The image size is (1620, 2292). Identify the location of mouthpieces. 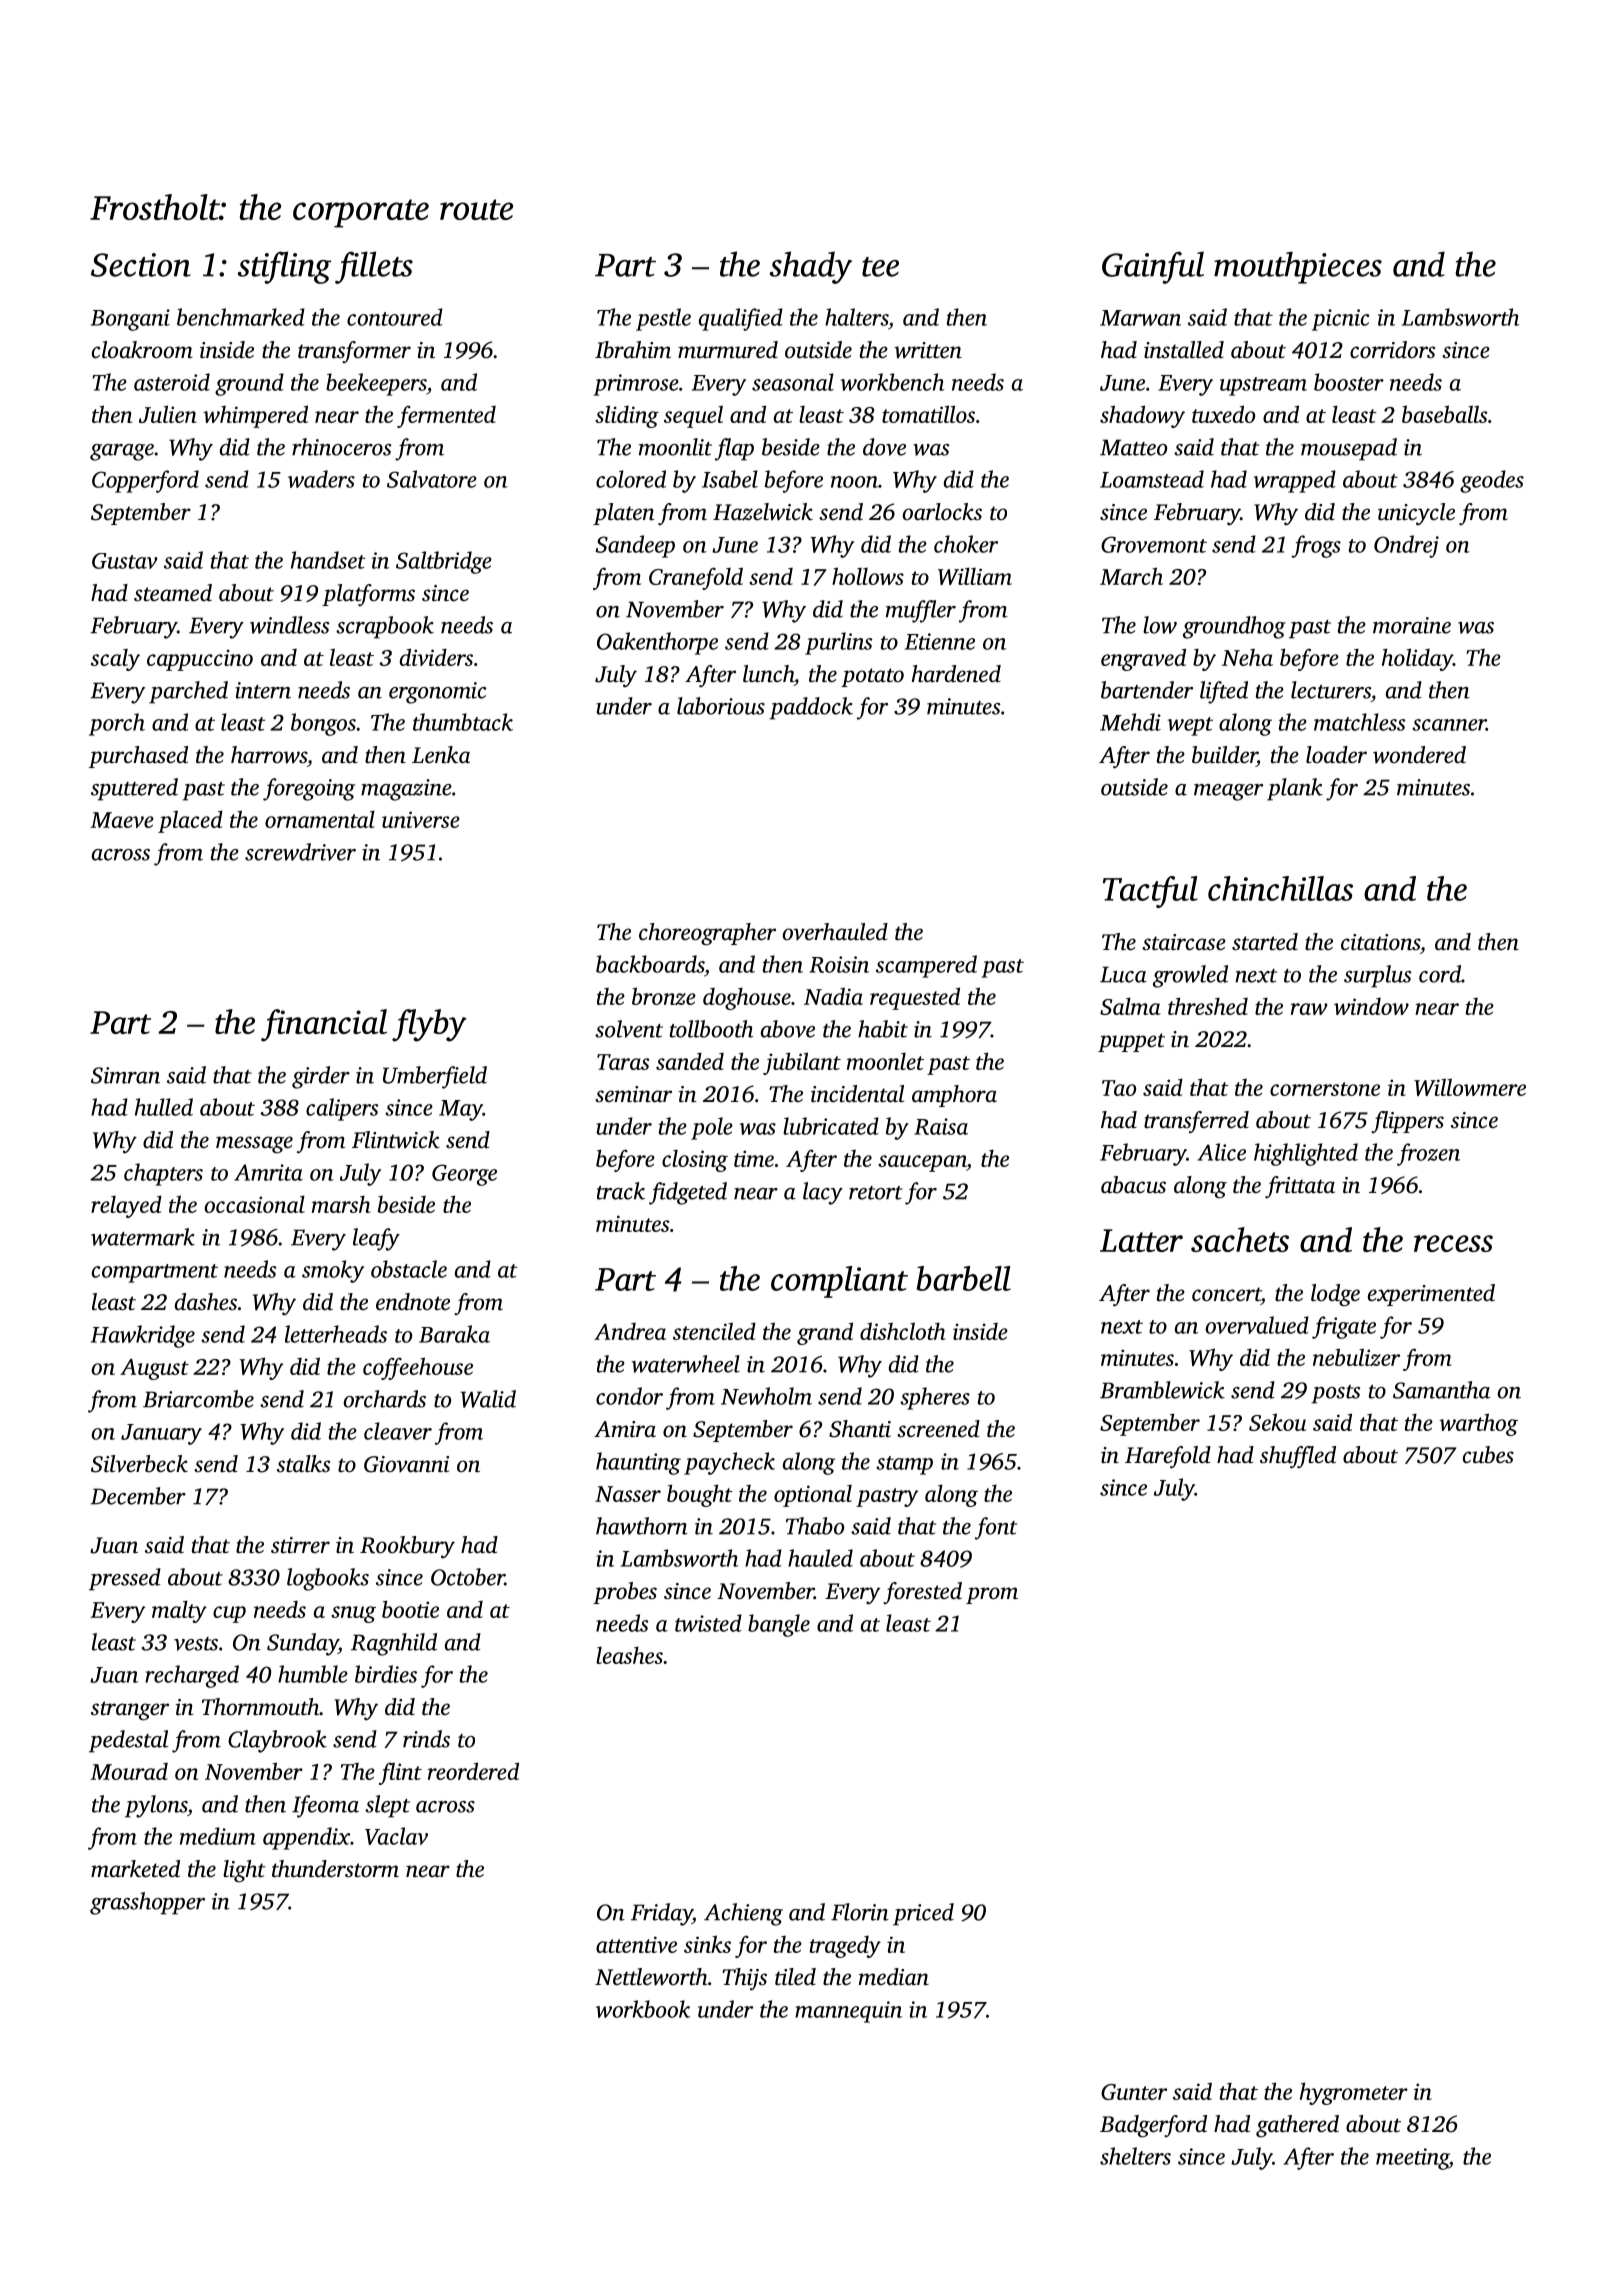
(1298, 267).
